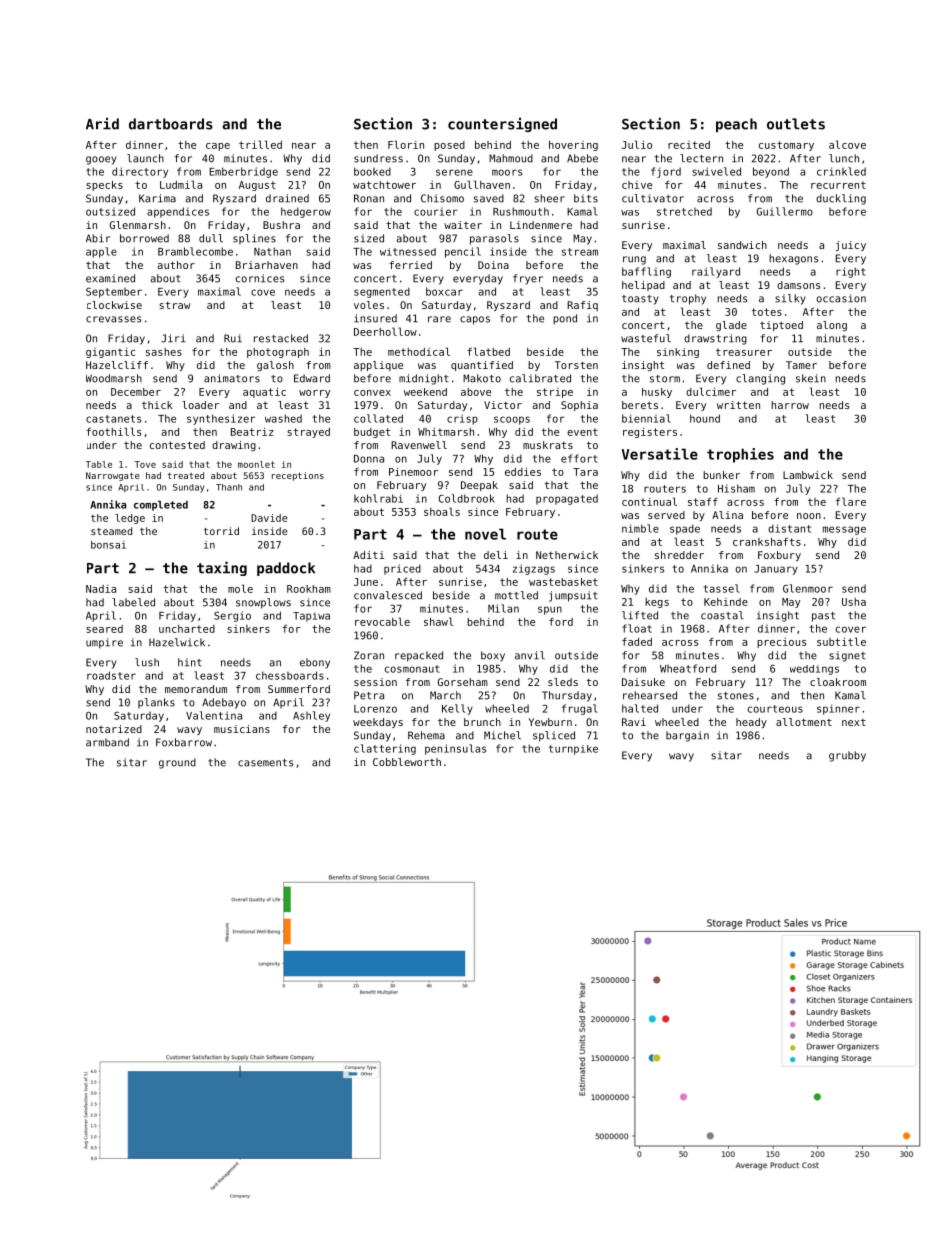  Describe the element at coordinates (375, 318) in the page. I see `insured` at that location.
